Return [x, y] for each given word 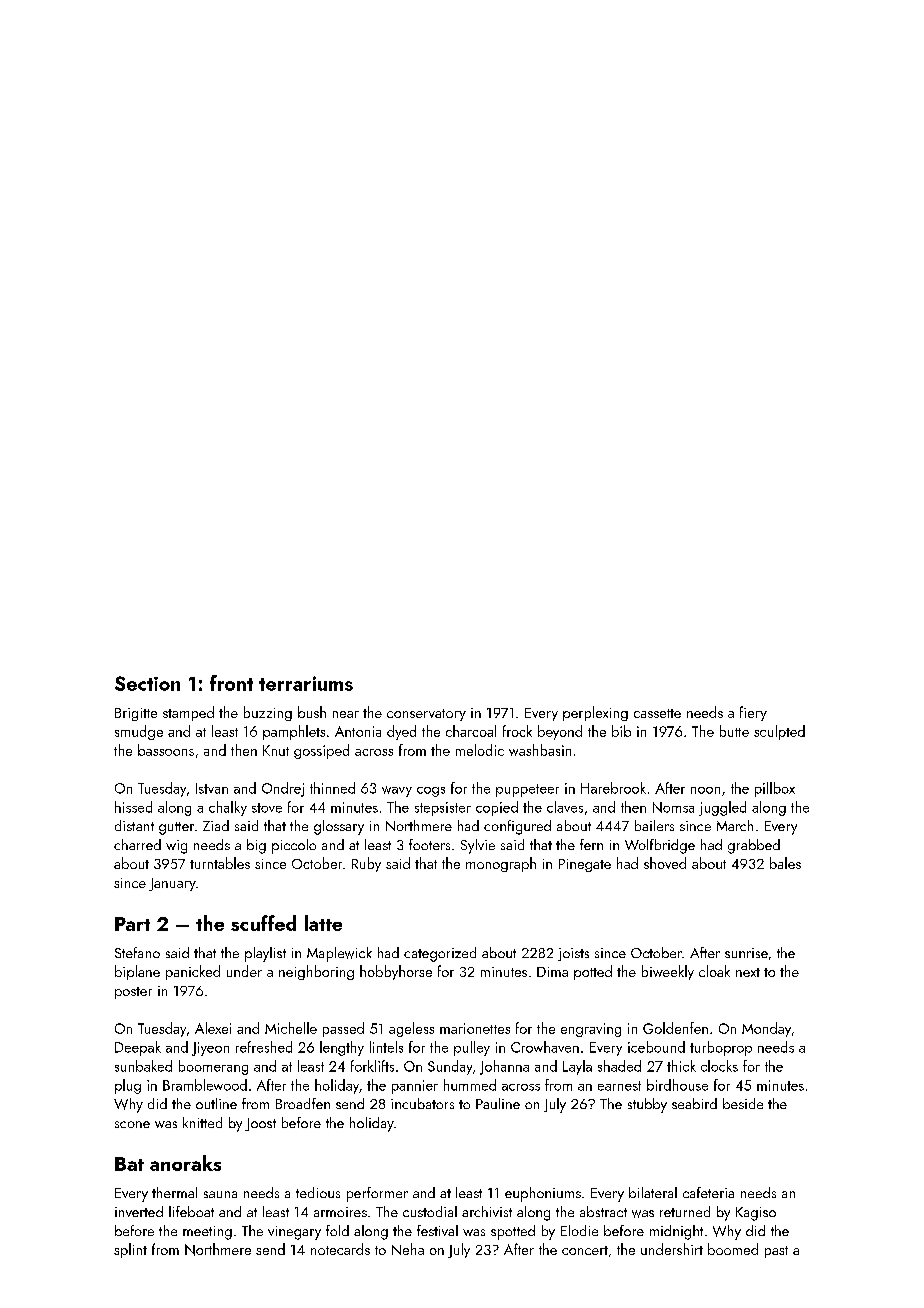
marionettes [475, 1028]
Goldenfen [675, 1028]
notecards [340, 1249]
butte [734, 731]
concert [585, 1250]
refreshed [264, 1047]
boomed [733, 1249]
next [748, 972]
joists [573, 954]
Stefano [137, 952]
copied [497, 808]
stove [267, 808]
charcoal [471, 731]
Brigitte [136, 714]
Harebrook [613, 788]
